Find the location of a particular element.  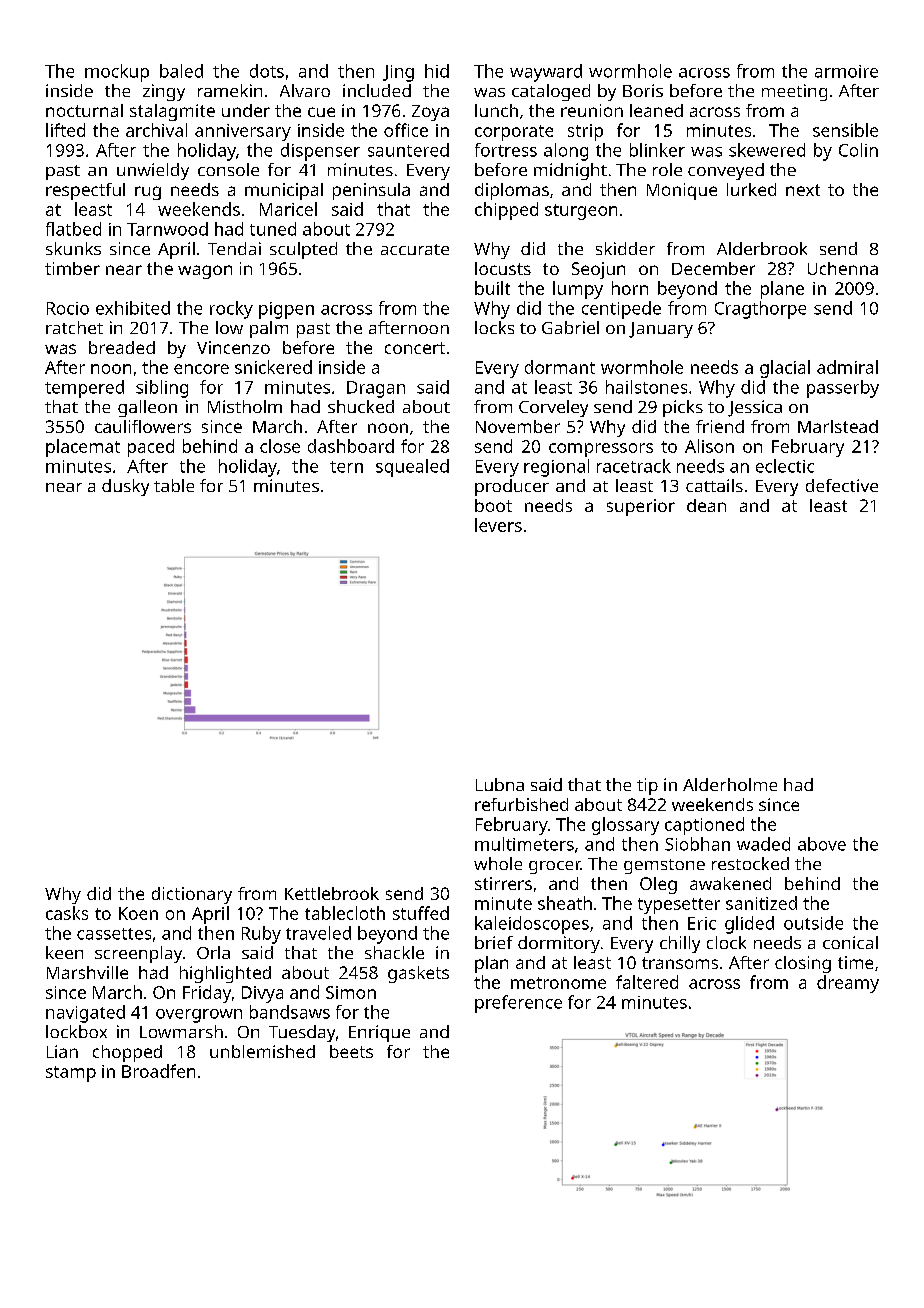

armoire is located at coordinates (846, 71).
